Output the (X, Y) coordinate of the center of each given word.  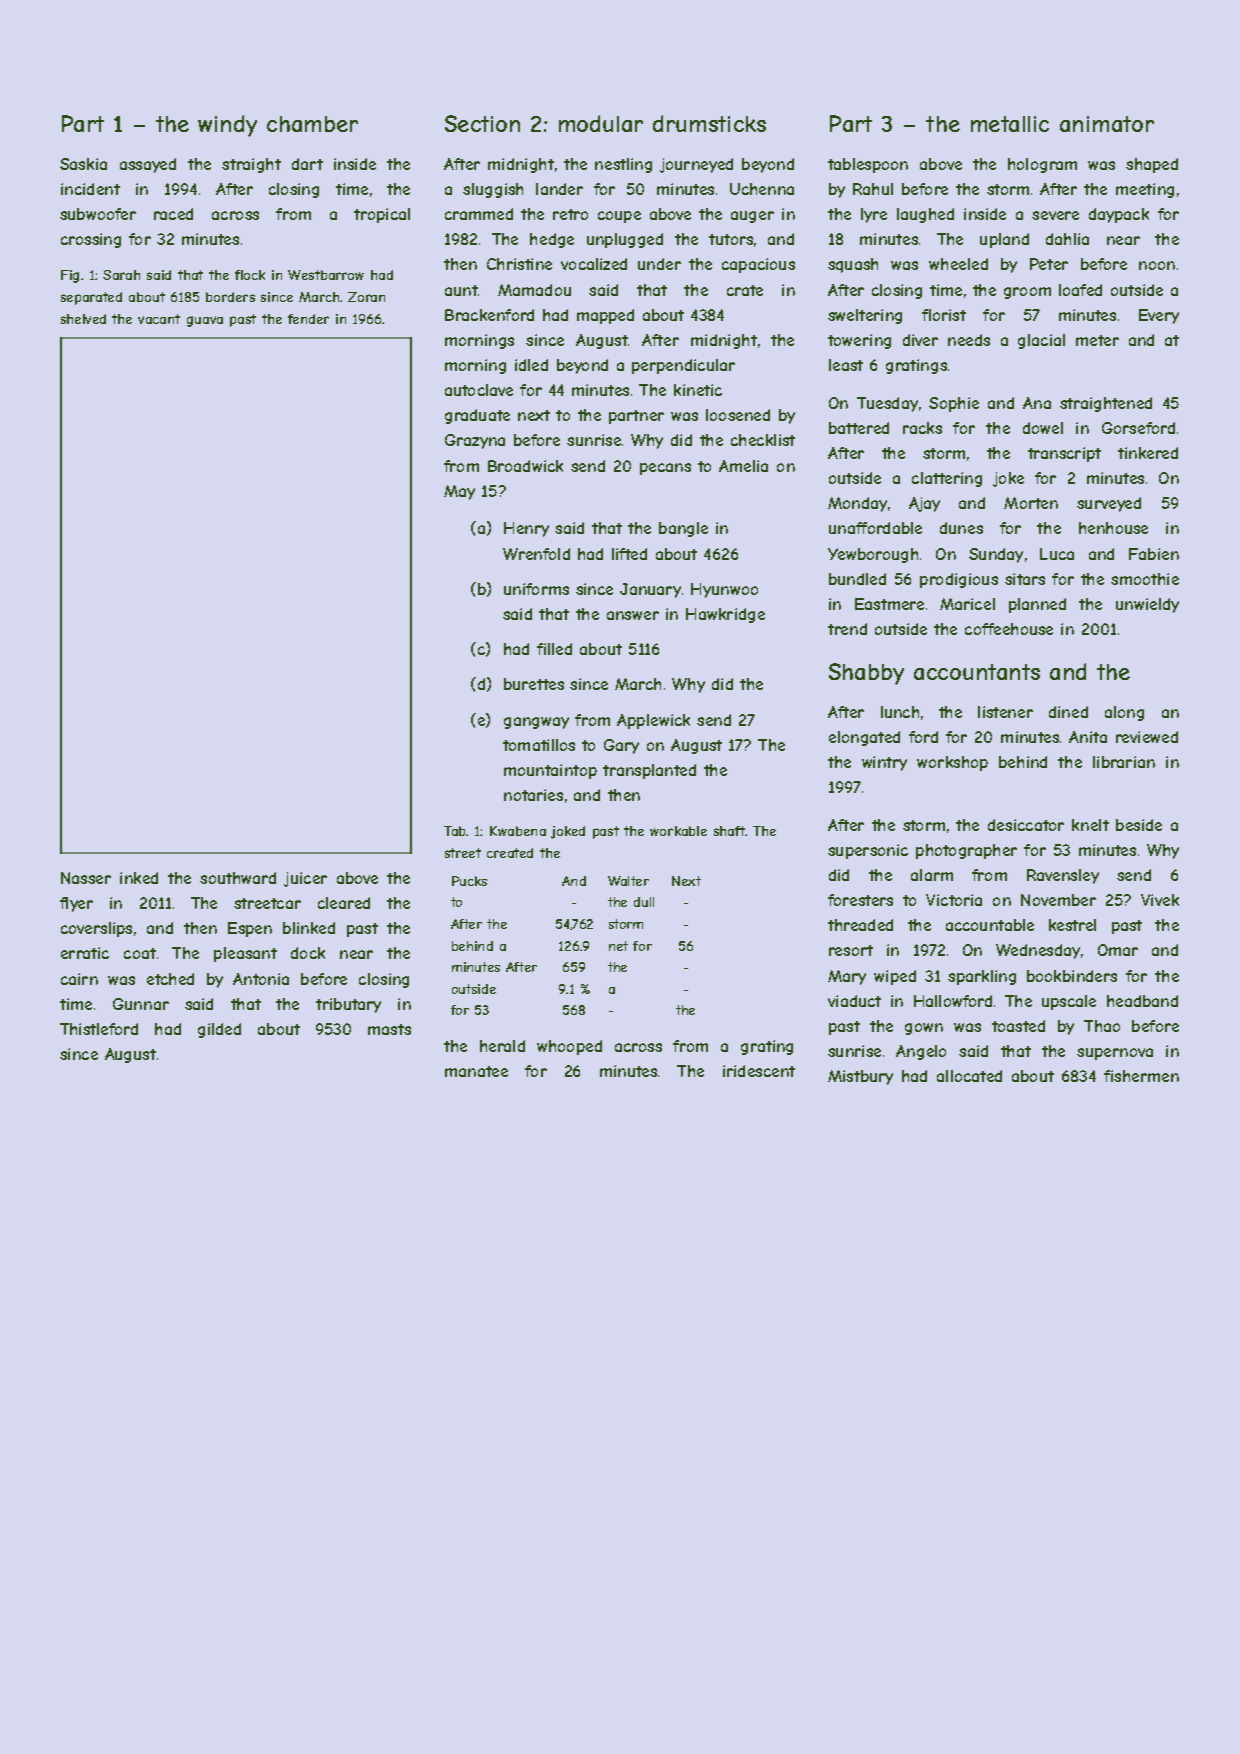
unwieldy (1147, 605)
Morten (1031, 503)
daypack (1119, 215)
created (510, 853)
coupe (619, 217)
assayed (148, 165)
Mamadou (534, 290)
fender (308, 319)
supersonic (868, 851)
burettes (534, 684)
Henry (526, 529)
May (459, 492)
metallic (1010, 124)
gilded (219, 1030)
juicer (305, 879)
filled (554, 649)
